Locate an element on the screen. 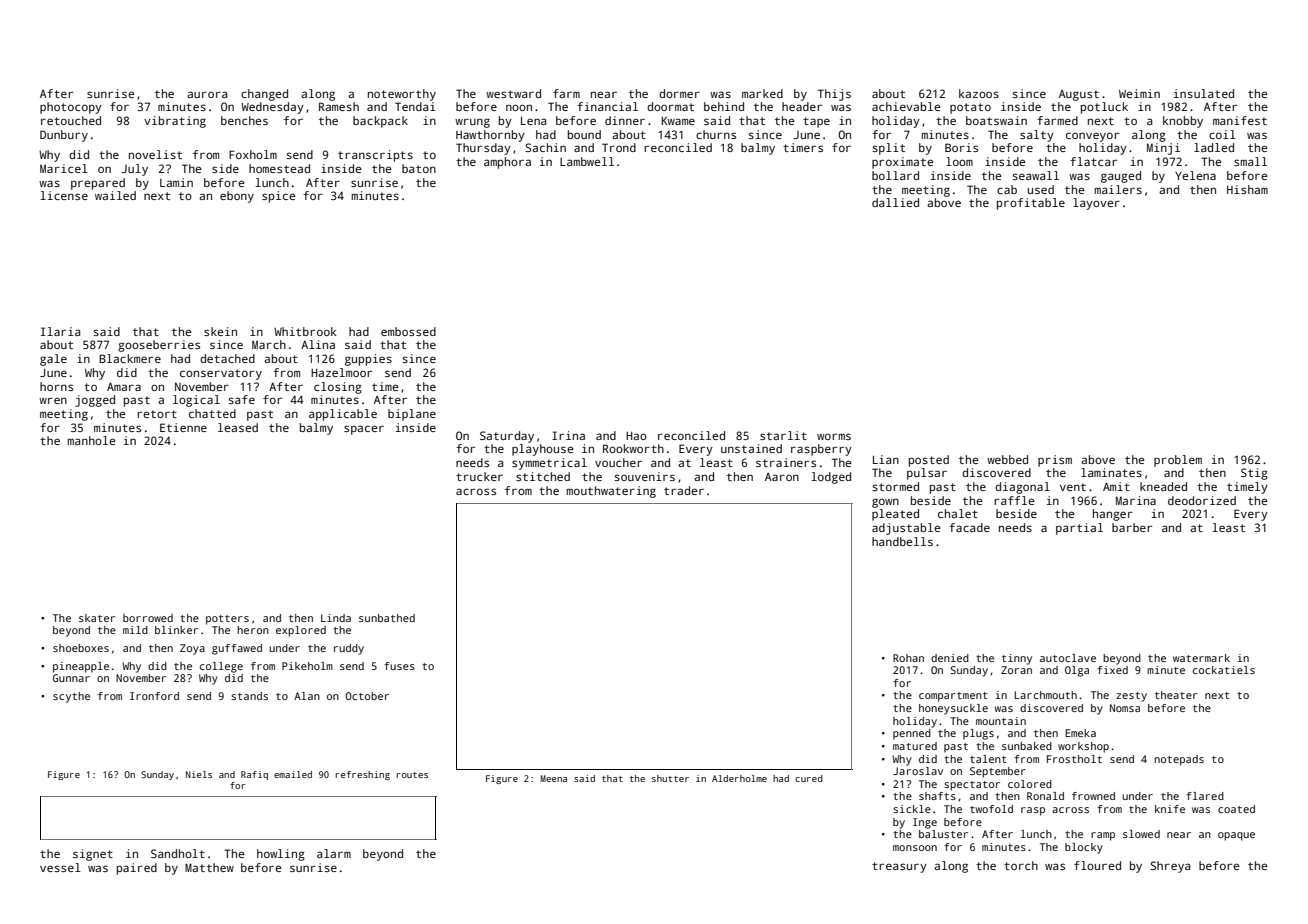 This screenshot has height=924, width=1308. handbells is located at coordinates (902, 541).
